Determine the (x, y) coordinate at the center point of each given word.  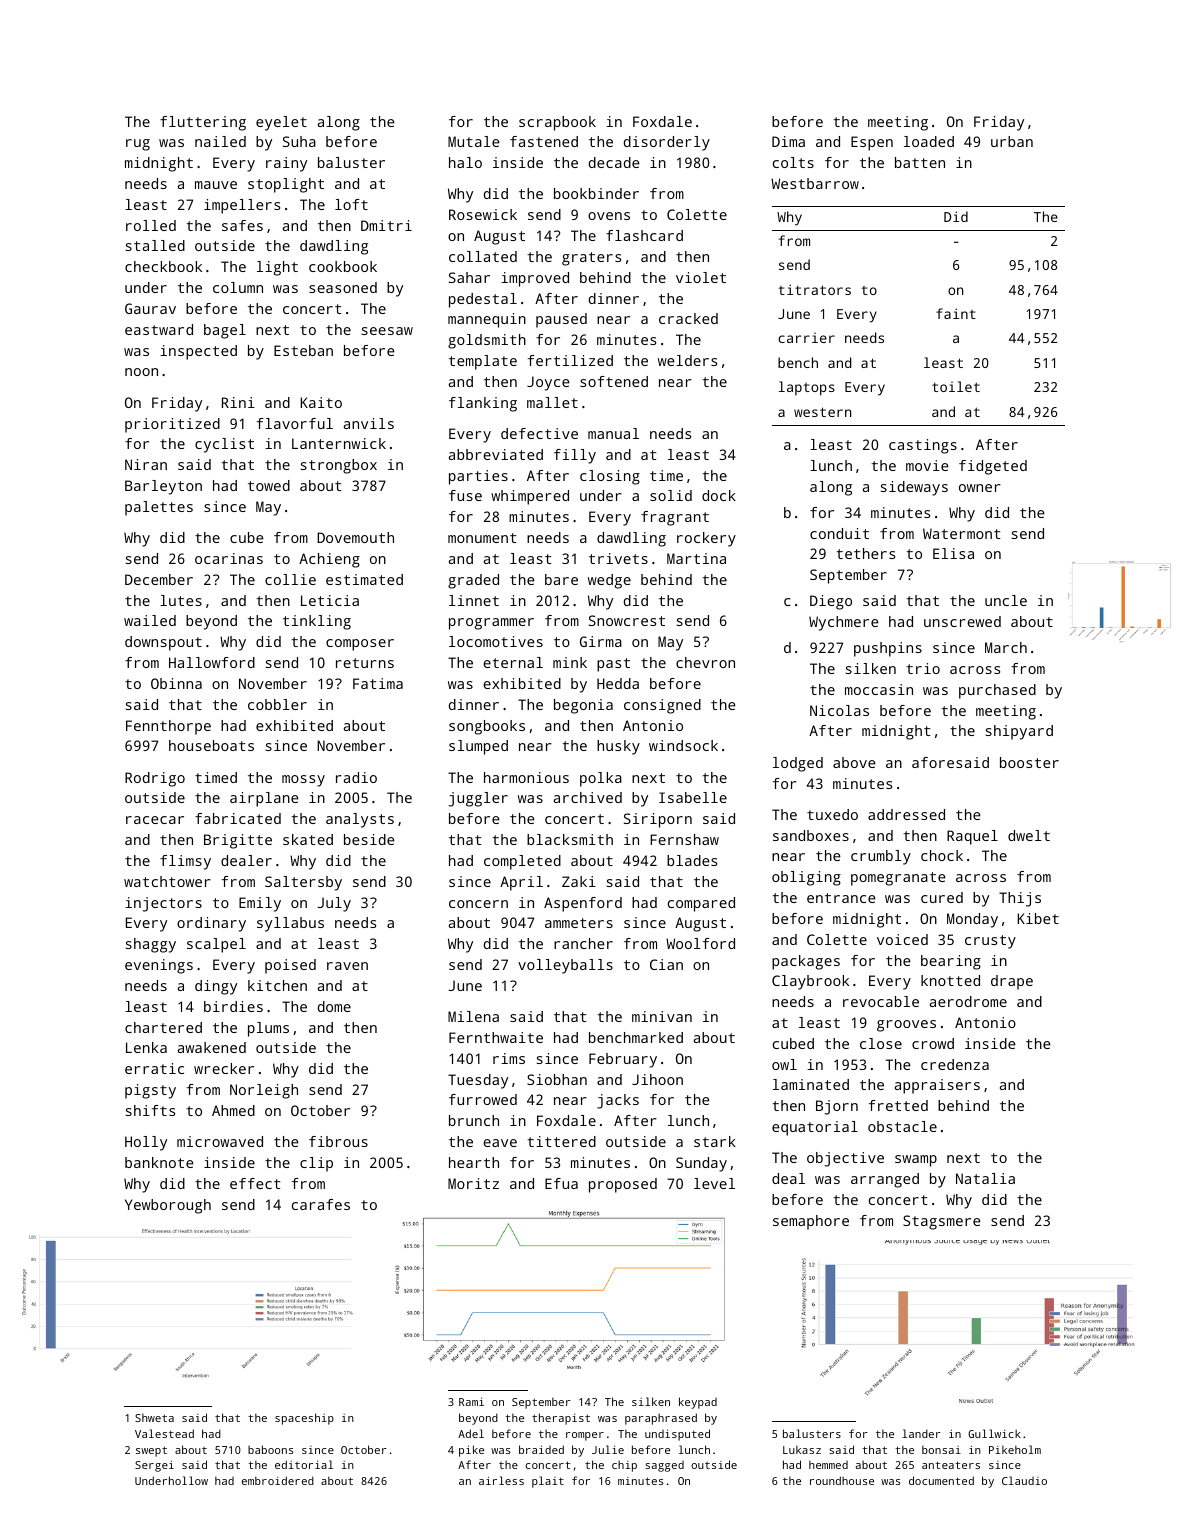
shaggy (151, 945)
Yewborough (168, 1206)
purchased (997, 691)
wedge (609, 581)
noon (141, 372)
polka (601, 779)
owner (980, 488)
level (714, 1183)
